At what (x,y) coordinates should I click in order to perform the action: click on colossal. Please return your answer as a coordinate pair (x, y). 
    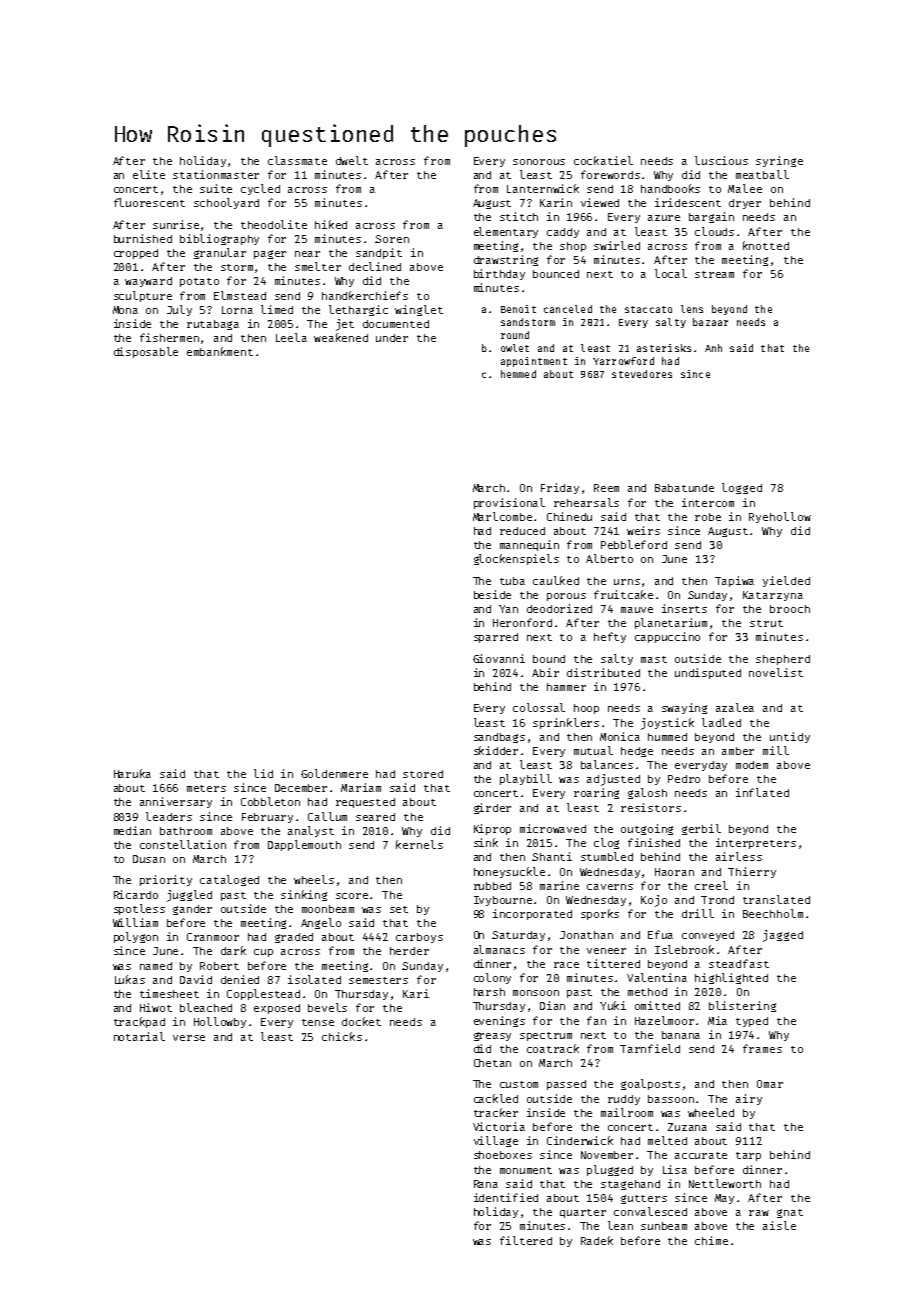
    Looking at the image, I should click on (539, 707).
